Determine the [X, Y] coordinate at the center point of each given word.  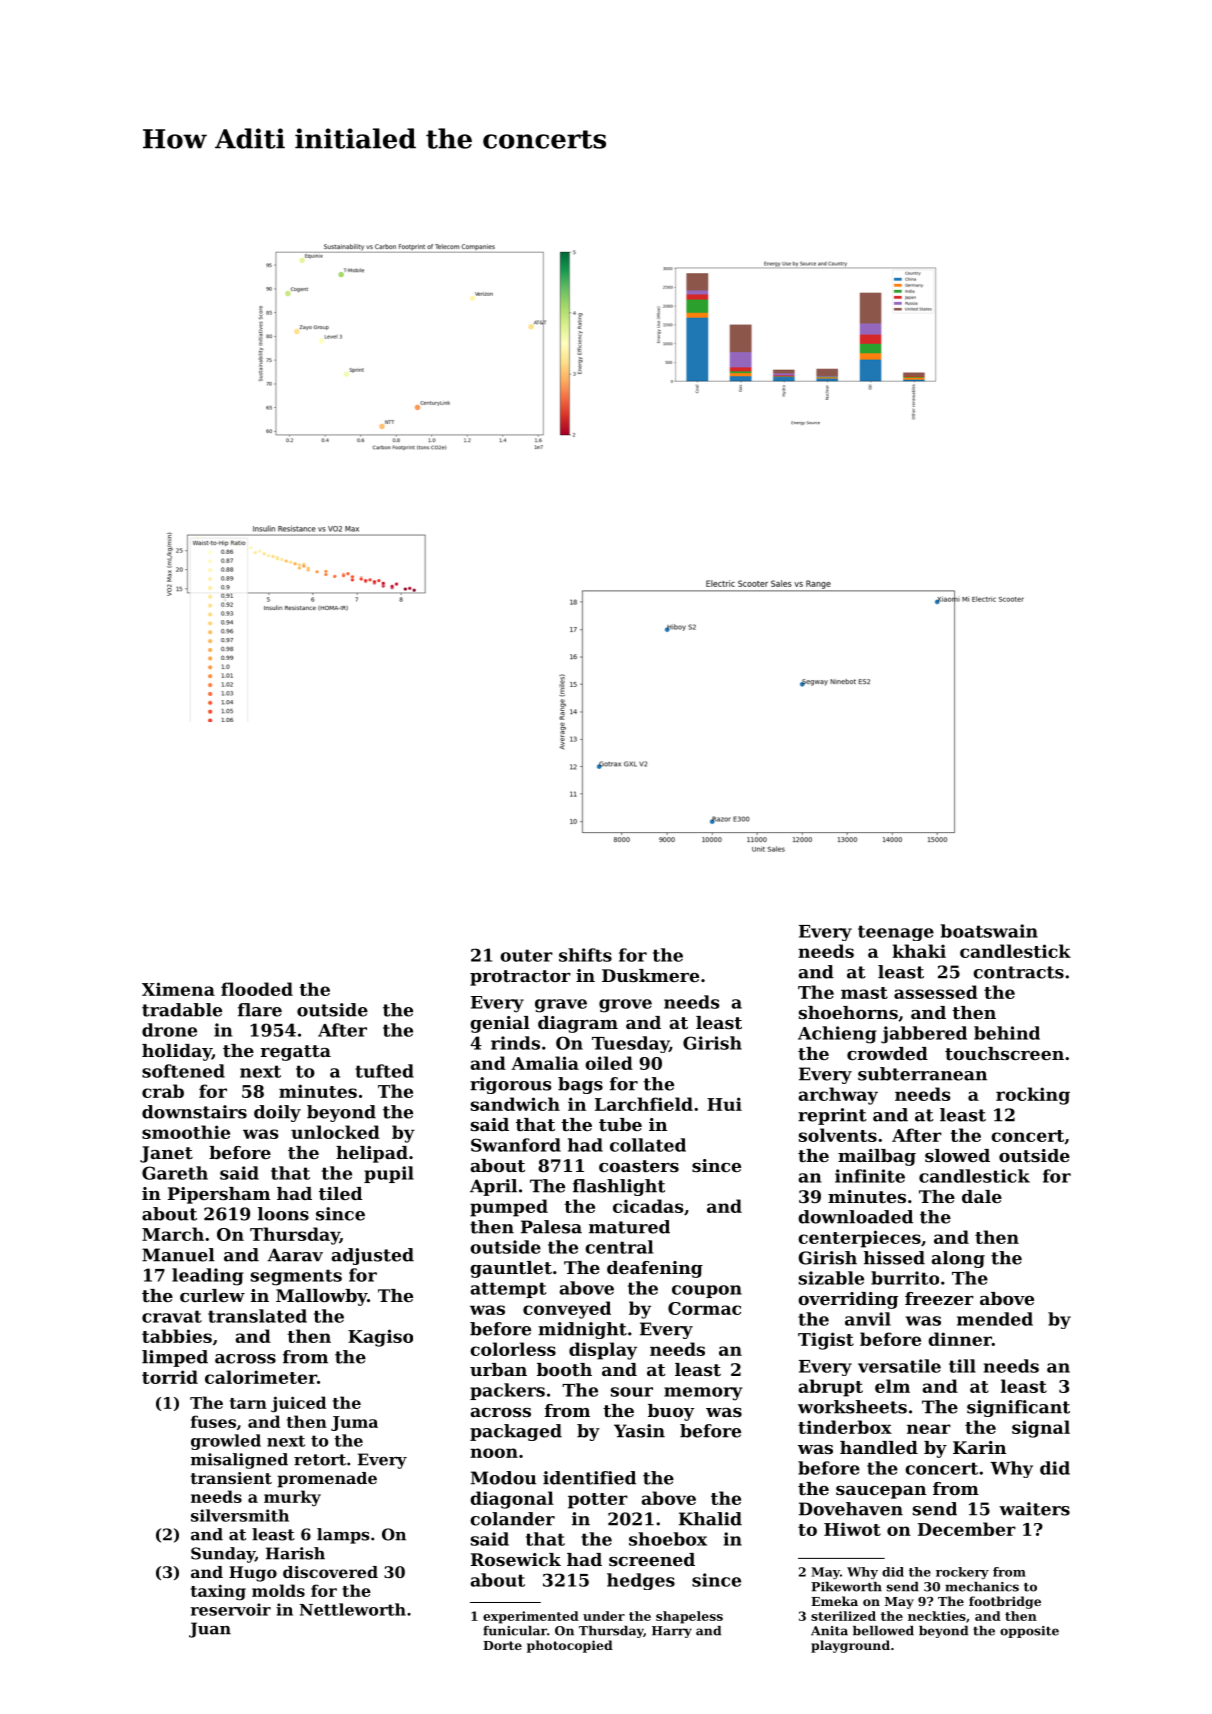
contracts [1018, 972]
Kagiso [380, 1338]
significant [1018, 1408]
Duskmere [650, 975]
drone [169, 1030]
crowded [887, 1053]
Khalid [710, 1519]
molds [278, 1590]
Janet [166, 1154]
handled [879, 1447]
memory [703, 1394]
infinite [870, 1176]
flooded [257, 989]
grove [625, 1006]
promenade [327, 1480]
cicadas [648, 1206]
